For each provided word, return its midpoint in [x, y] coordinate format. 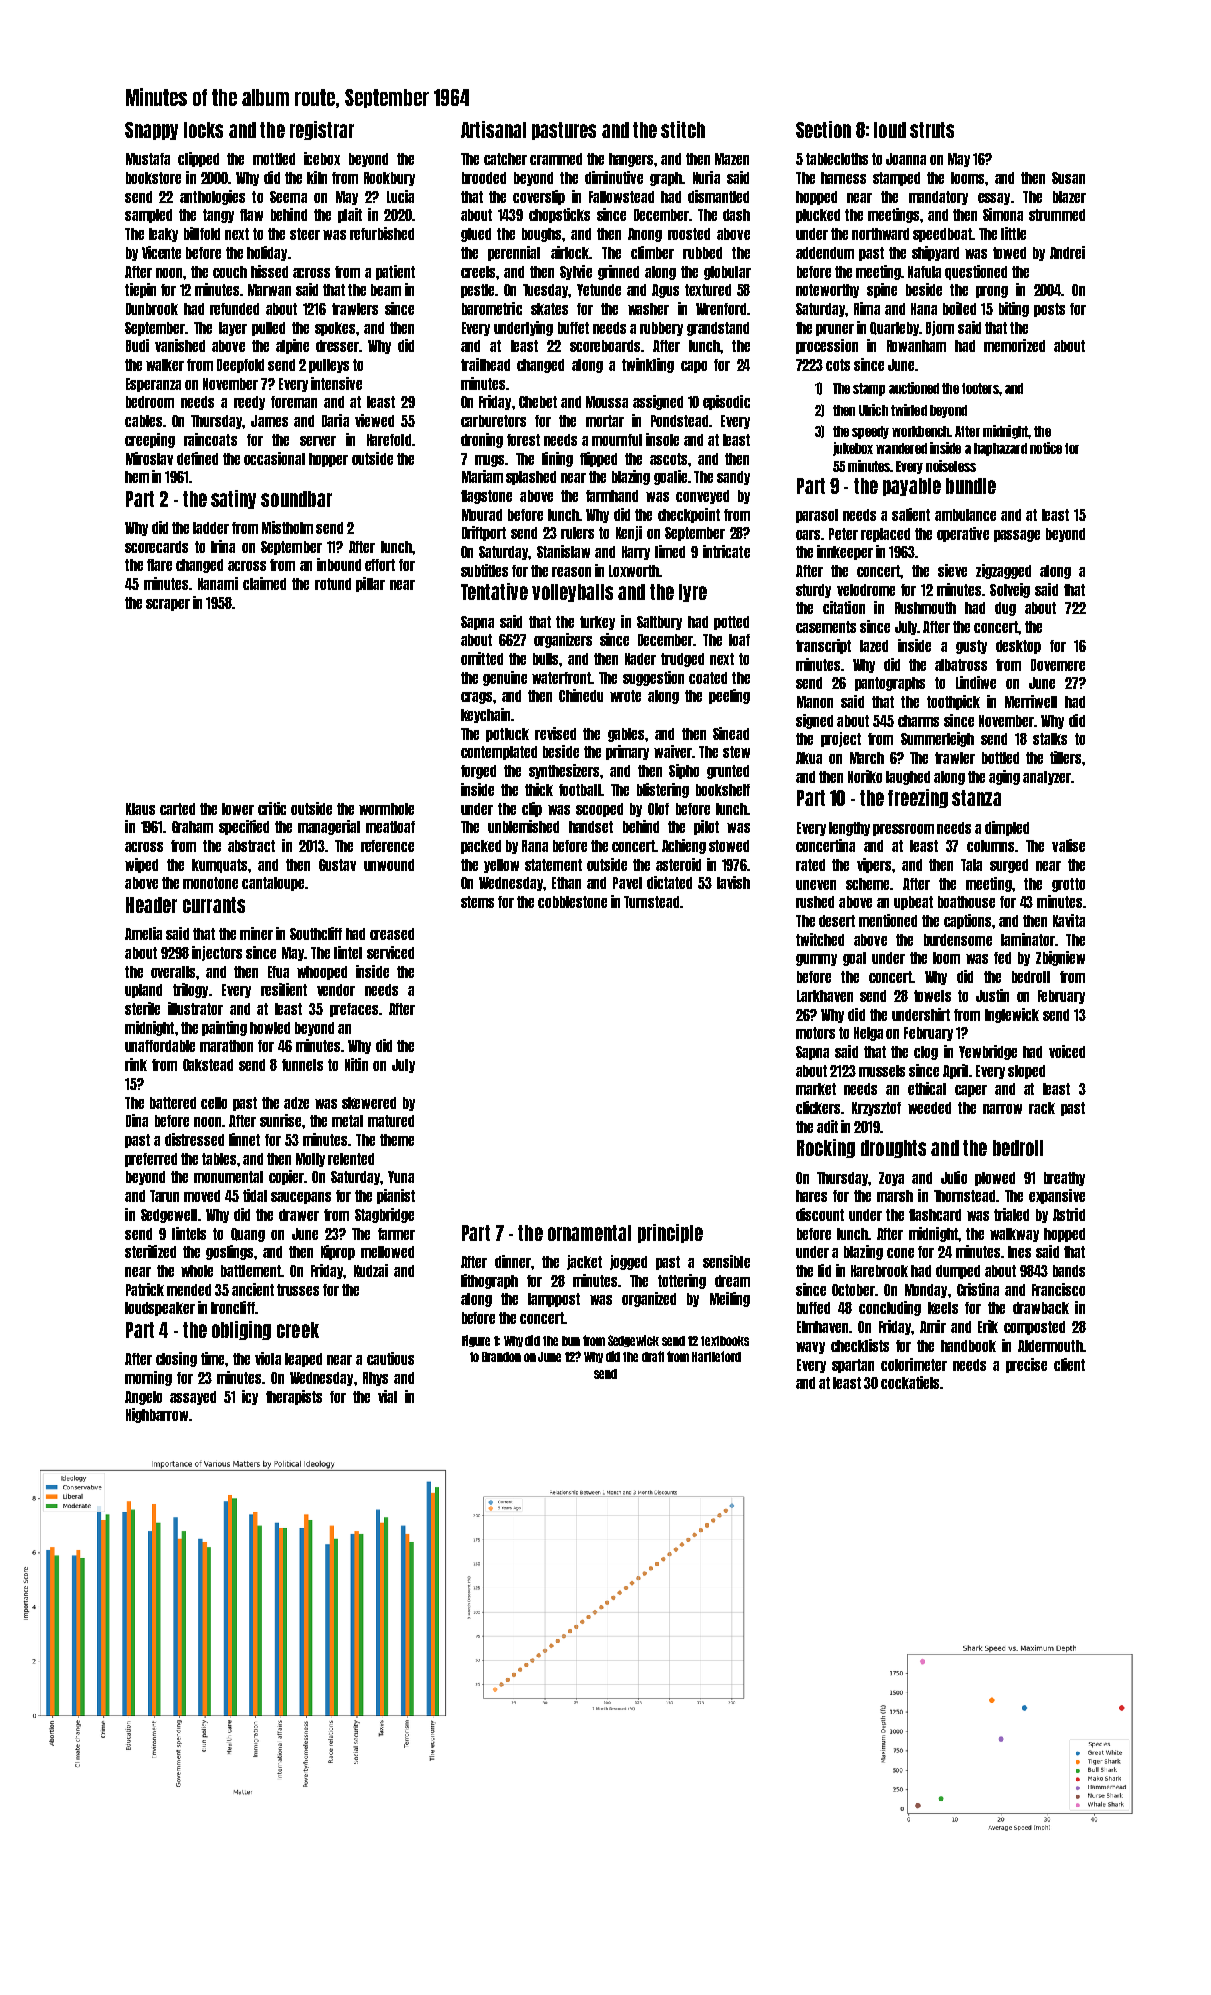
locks [203, 130]
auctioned [914, 388]
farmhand [612, 496]
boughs [541, 235]
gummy [816, 960]
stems [477, 902]
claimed [264, 583]
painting [224, 1028]
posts [1049, 310]
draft [653, 1356]
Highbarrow [157, 1415]
